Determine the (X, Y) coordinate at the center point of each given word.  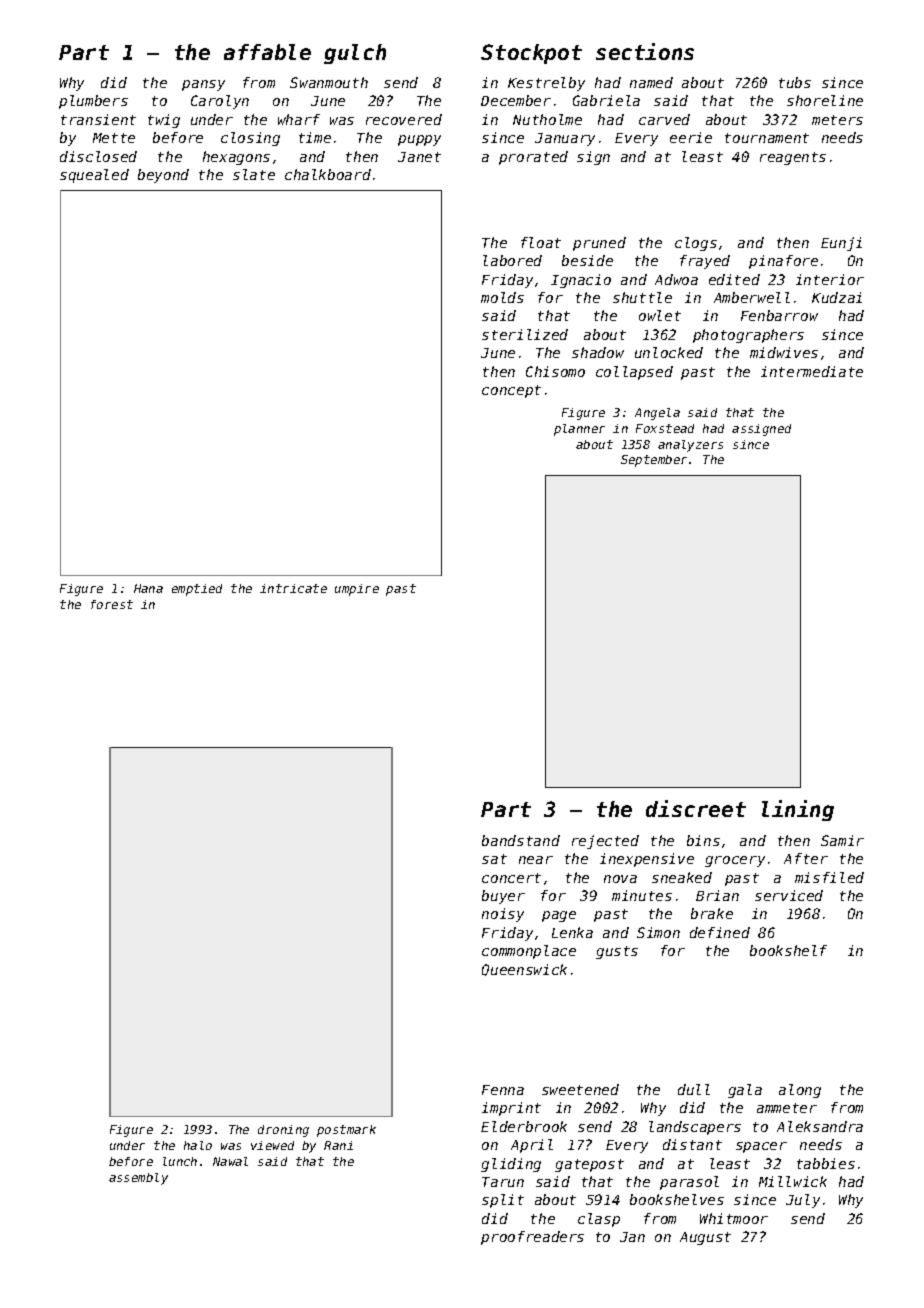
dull (694, 1089)
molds (502, 297)
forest (112, 604)
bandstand (521, 840)
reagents (793, 158)
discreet (696, 808)
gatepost (589, 1165)
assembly (138, 1179)
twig (164, 121)
